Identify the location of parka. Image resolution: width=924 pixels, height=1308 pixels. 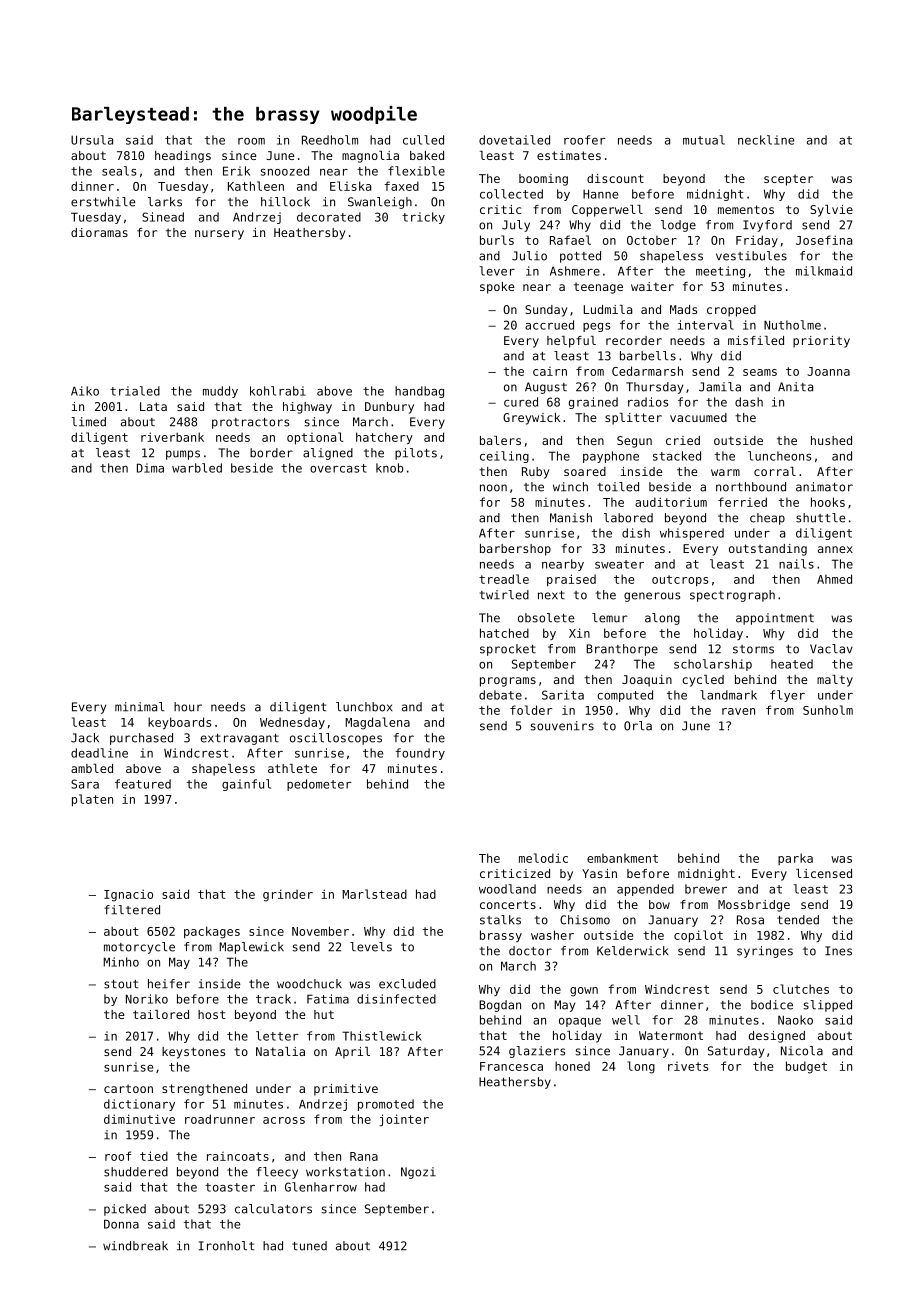
(795, 859).
